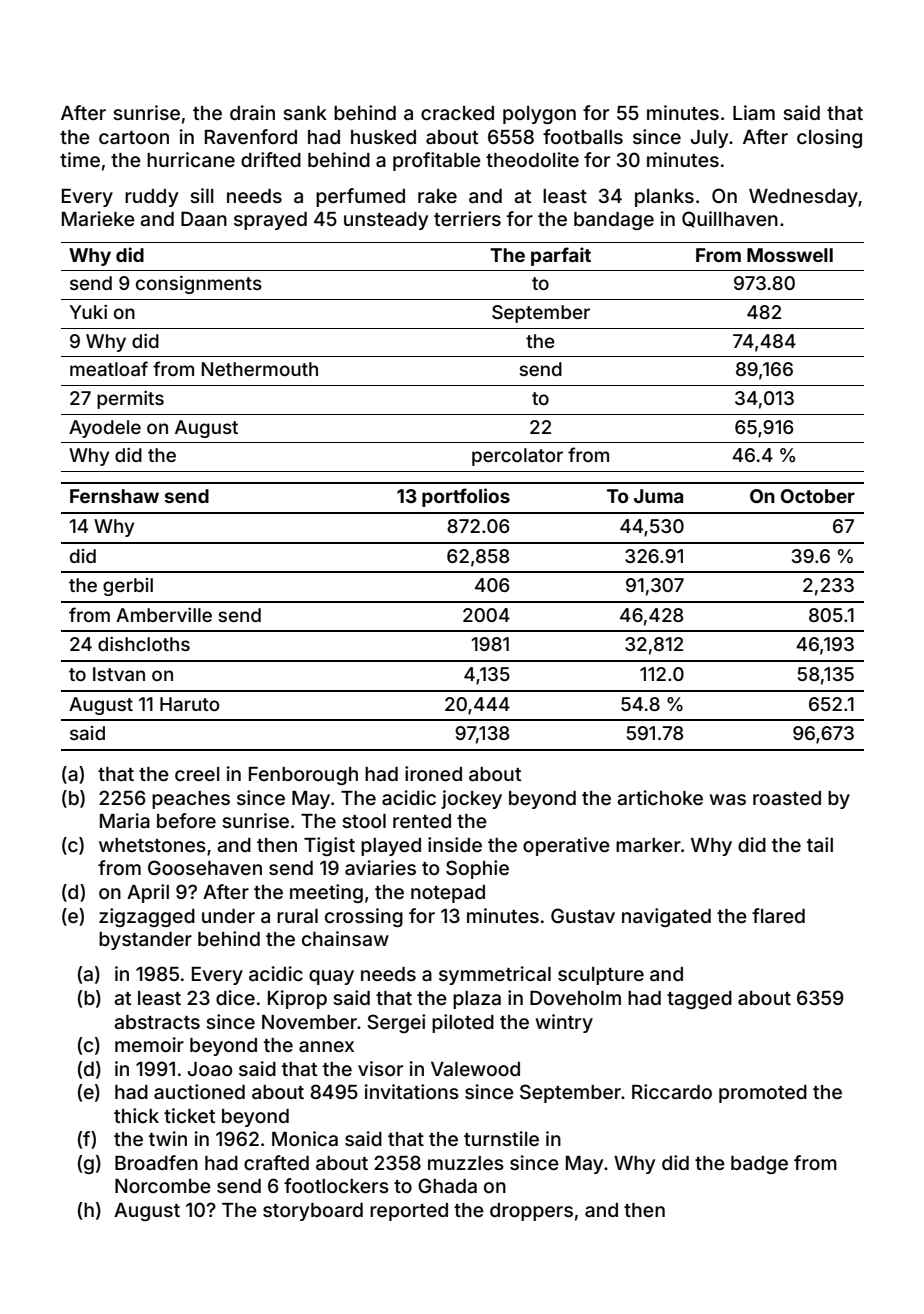 This screenshot has width=924, height=1314. Describe the element at coordinates (148, 893) in the screenshot. I see `April` at that location.
